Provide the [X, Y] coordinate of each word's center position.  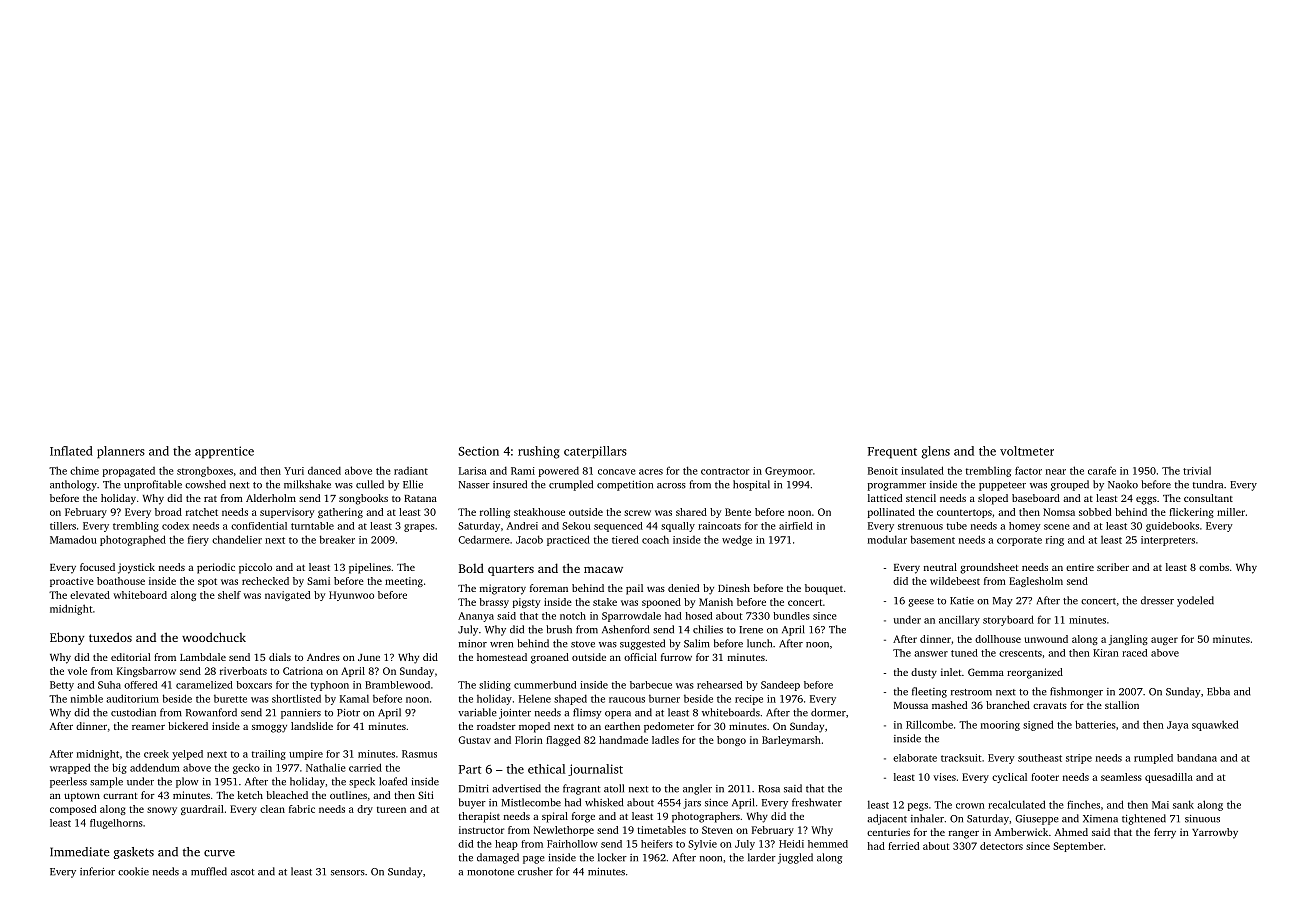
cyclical [1009, 778]
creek [156, 754]
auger [1164, 641]
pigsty [526, 603]
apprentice [224, 452]
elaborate [915, 758]
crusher [535, 871]
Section [478, 451]
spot [207, 582]
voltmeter [1027, 451]
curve [219, 853]
